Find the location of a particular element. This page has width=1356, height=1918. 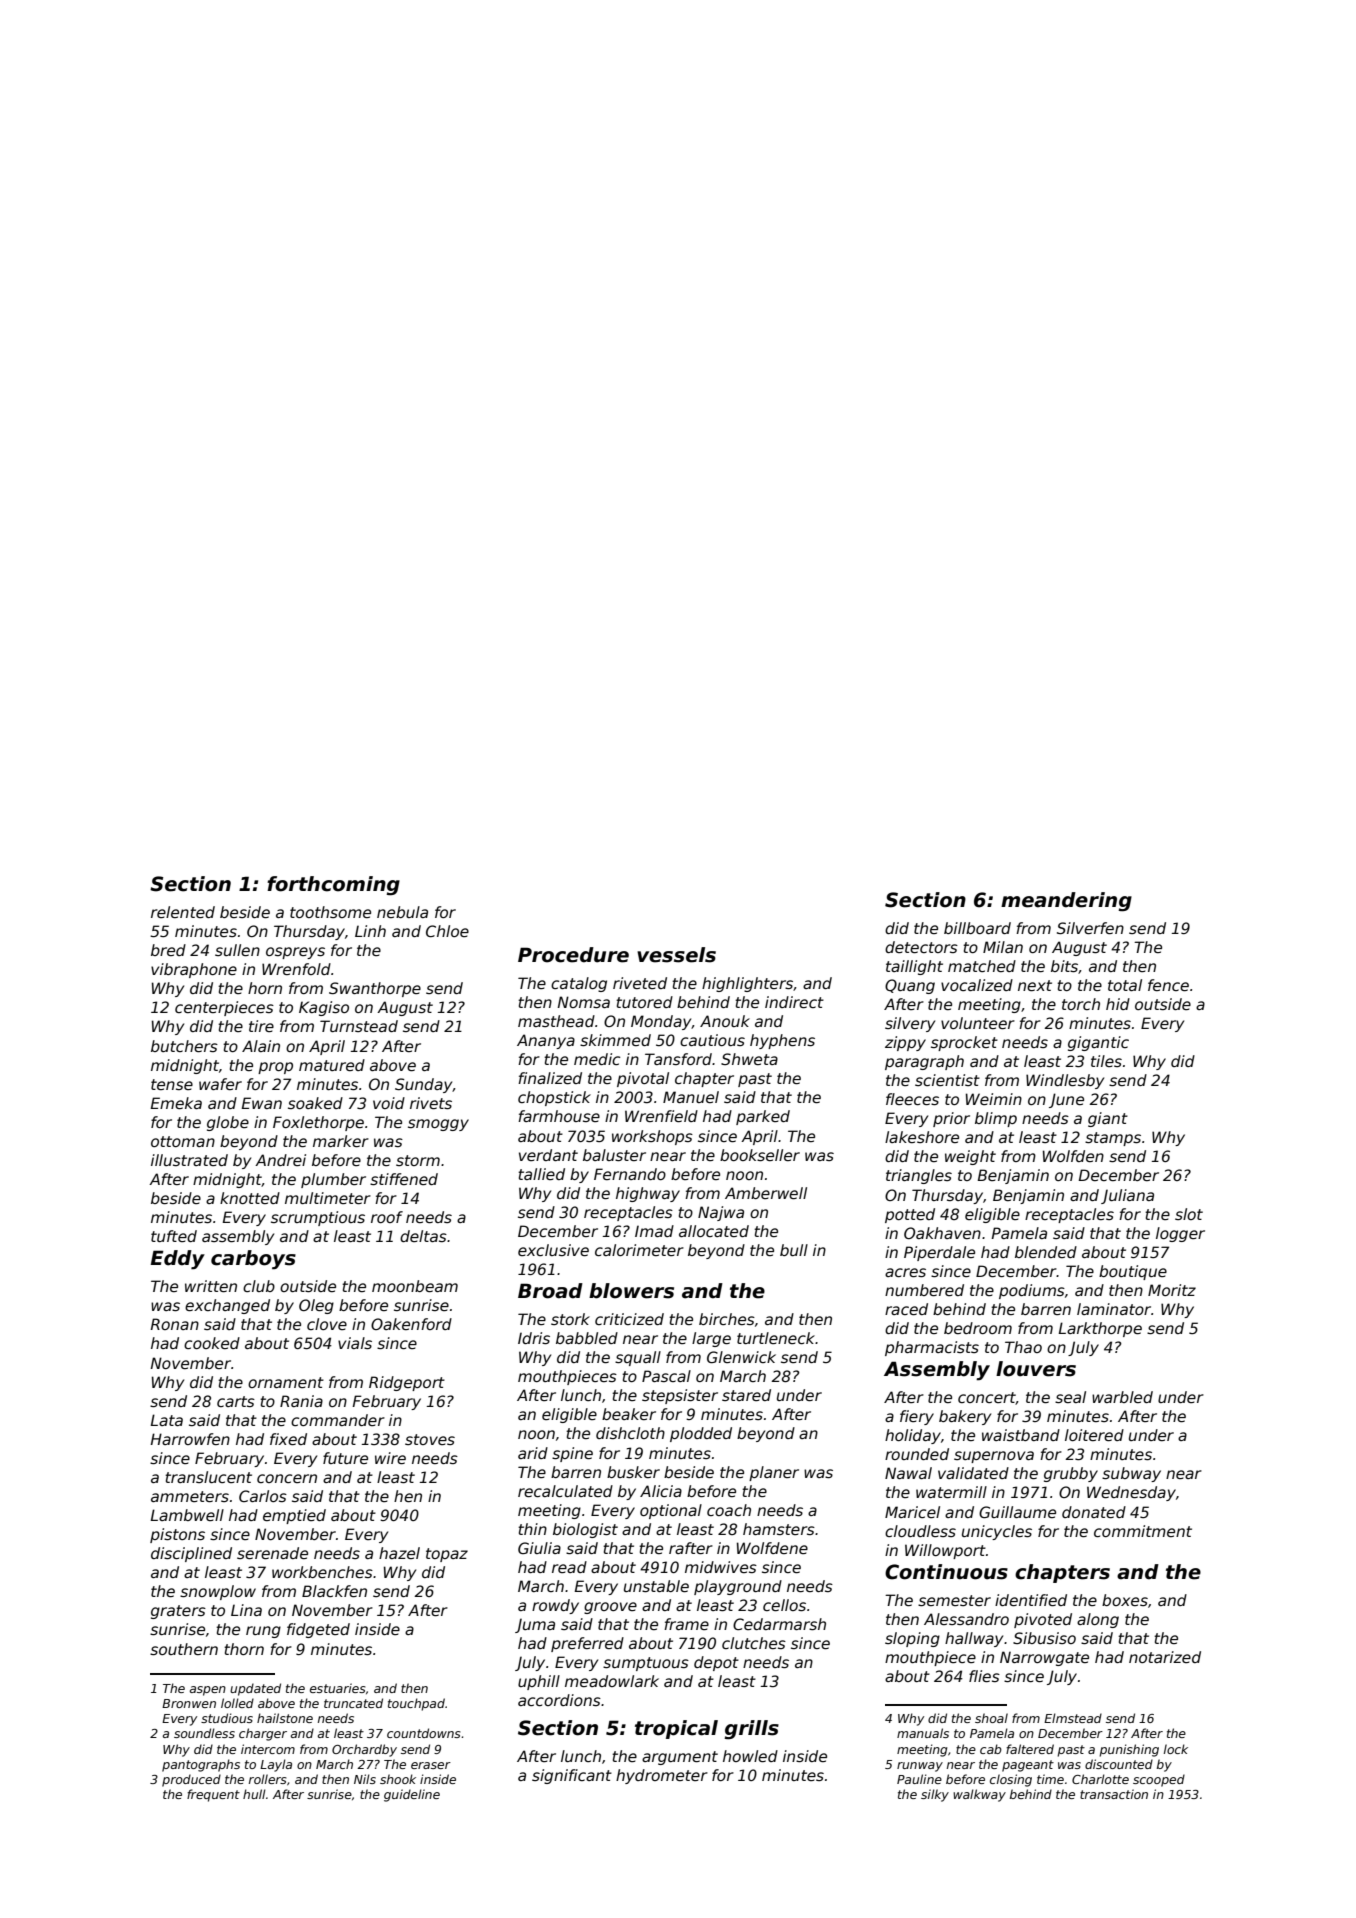

Weimin is located at coordinates (994, 1099).
